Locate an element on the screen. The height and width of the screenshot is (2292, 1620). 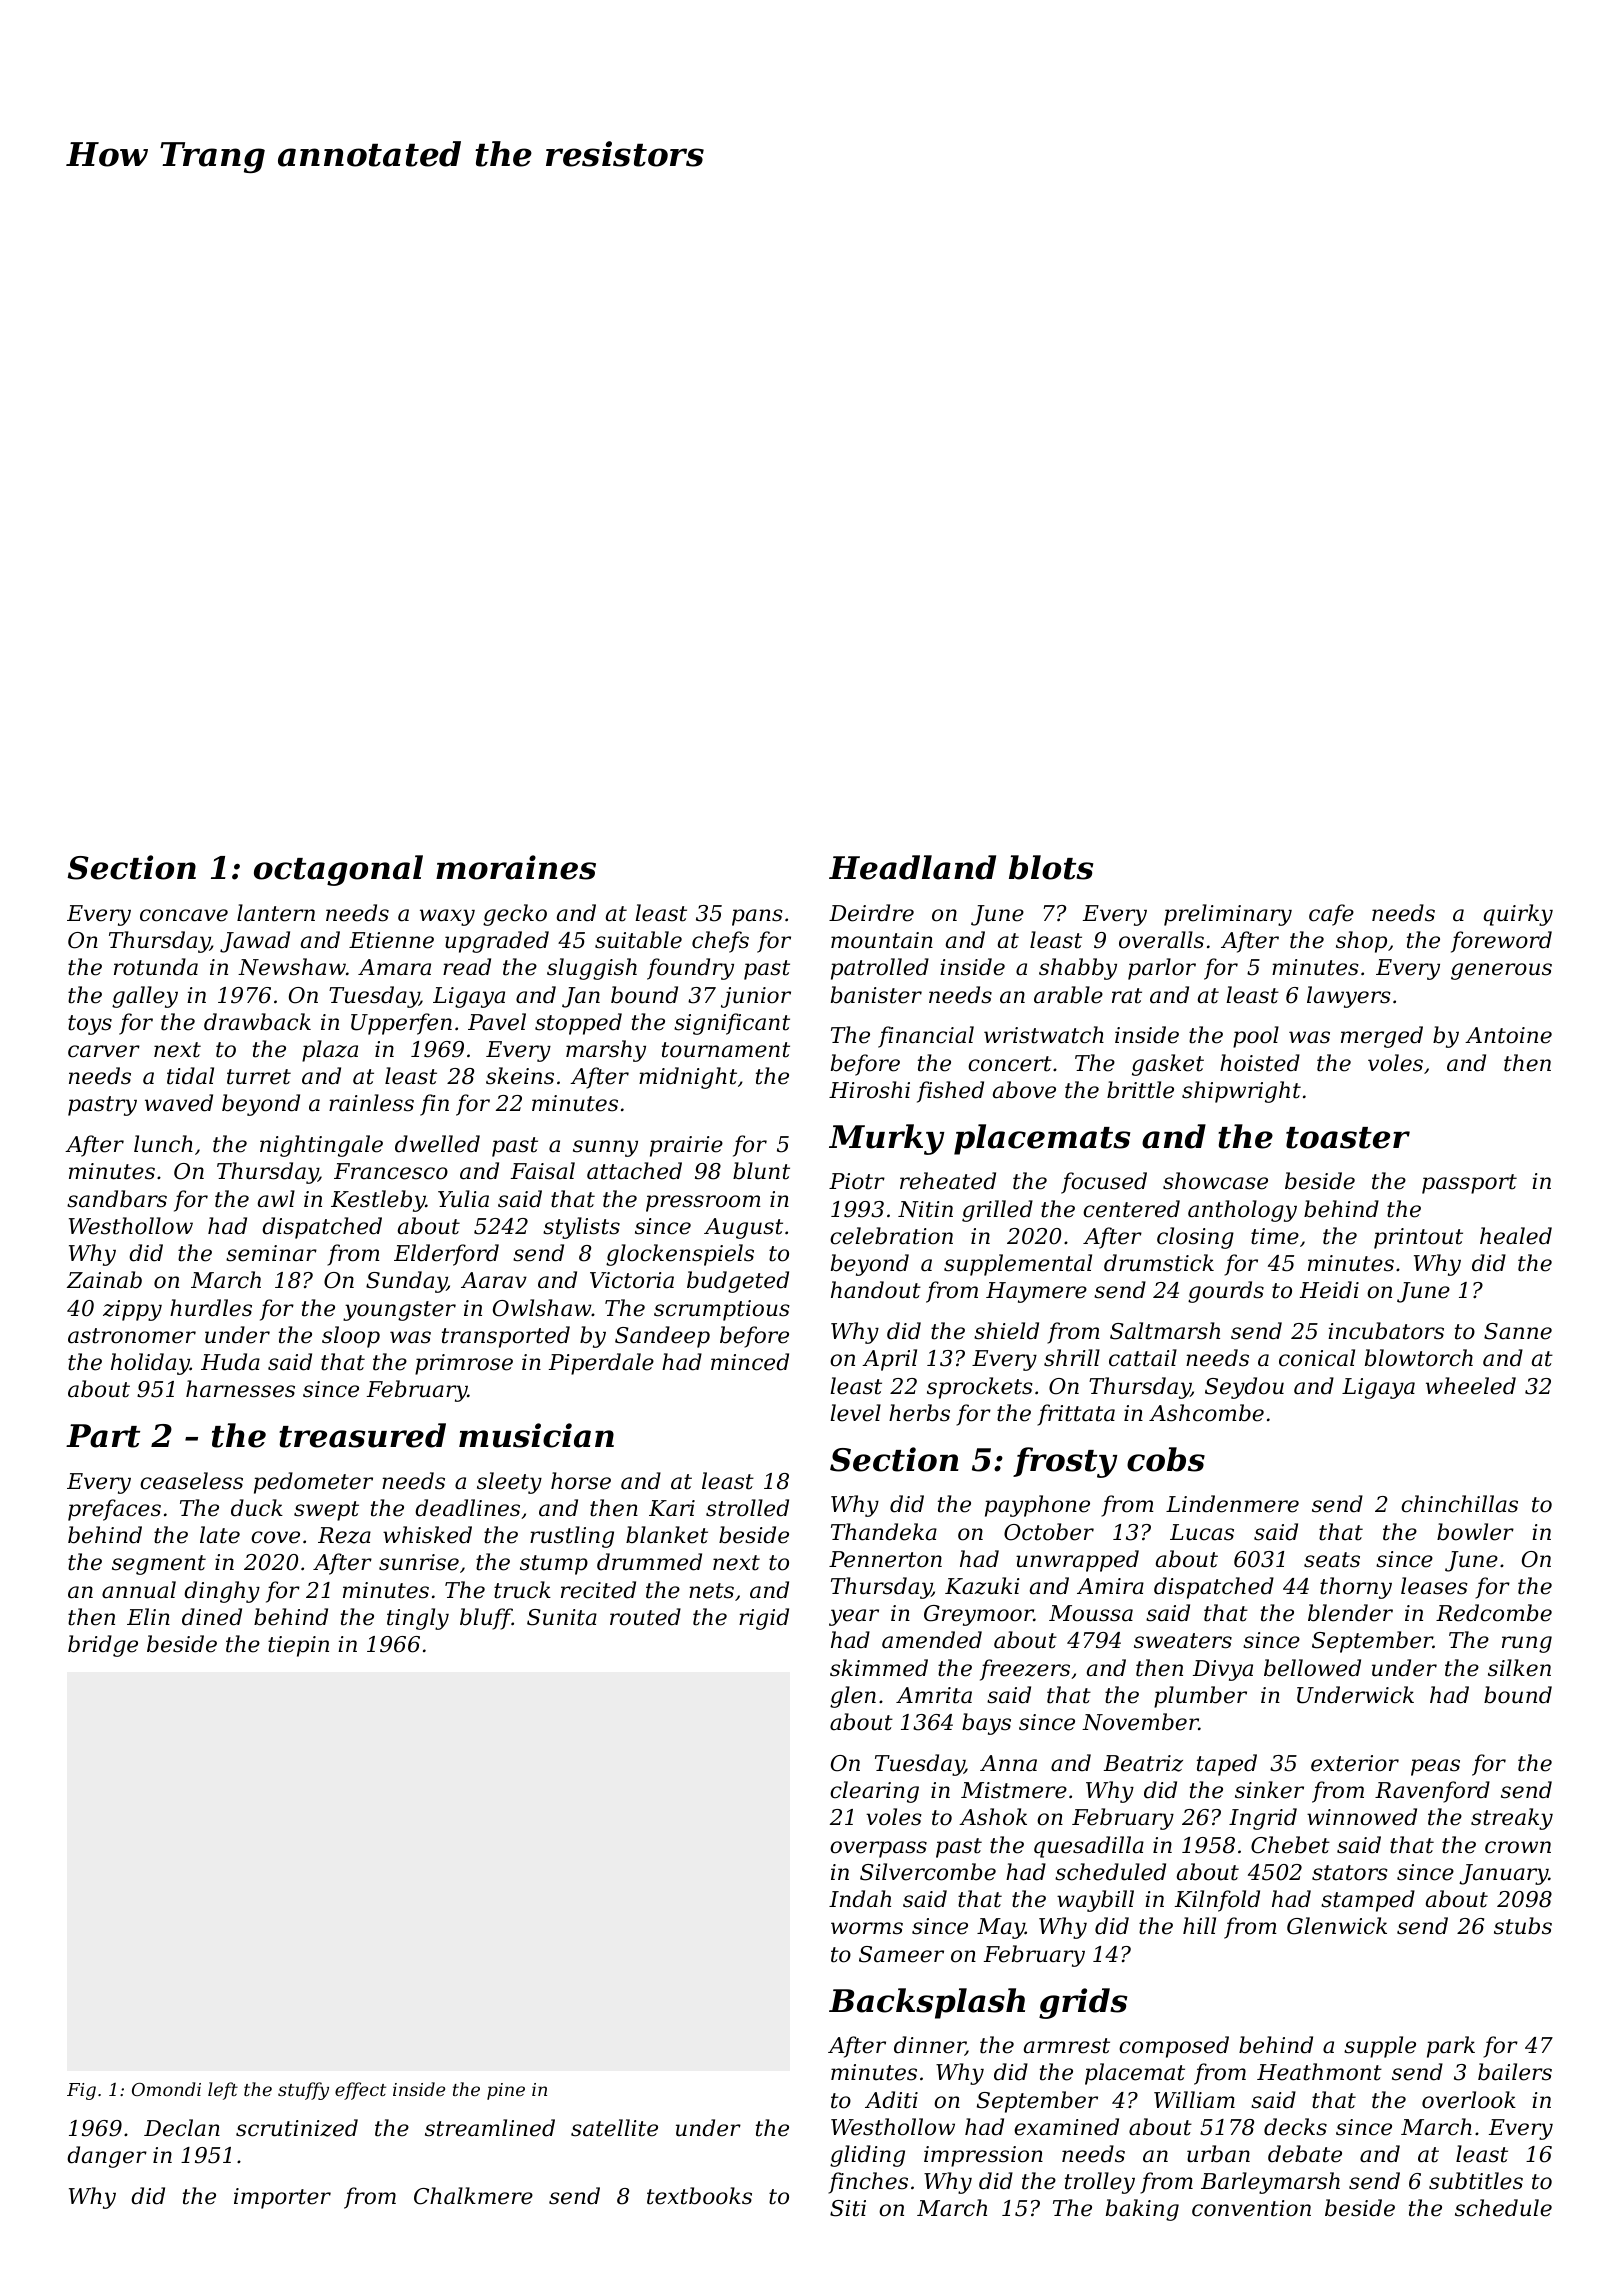
blots is located at coordinates (1051, 867).
